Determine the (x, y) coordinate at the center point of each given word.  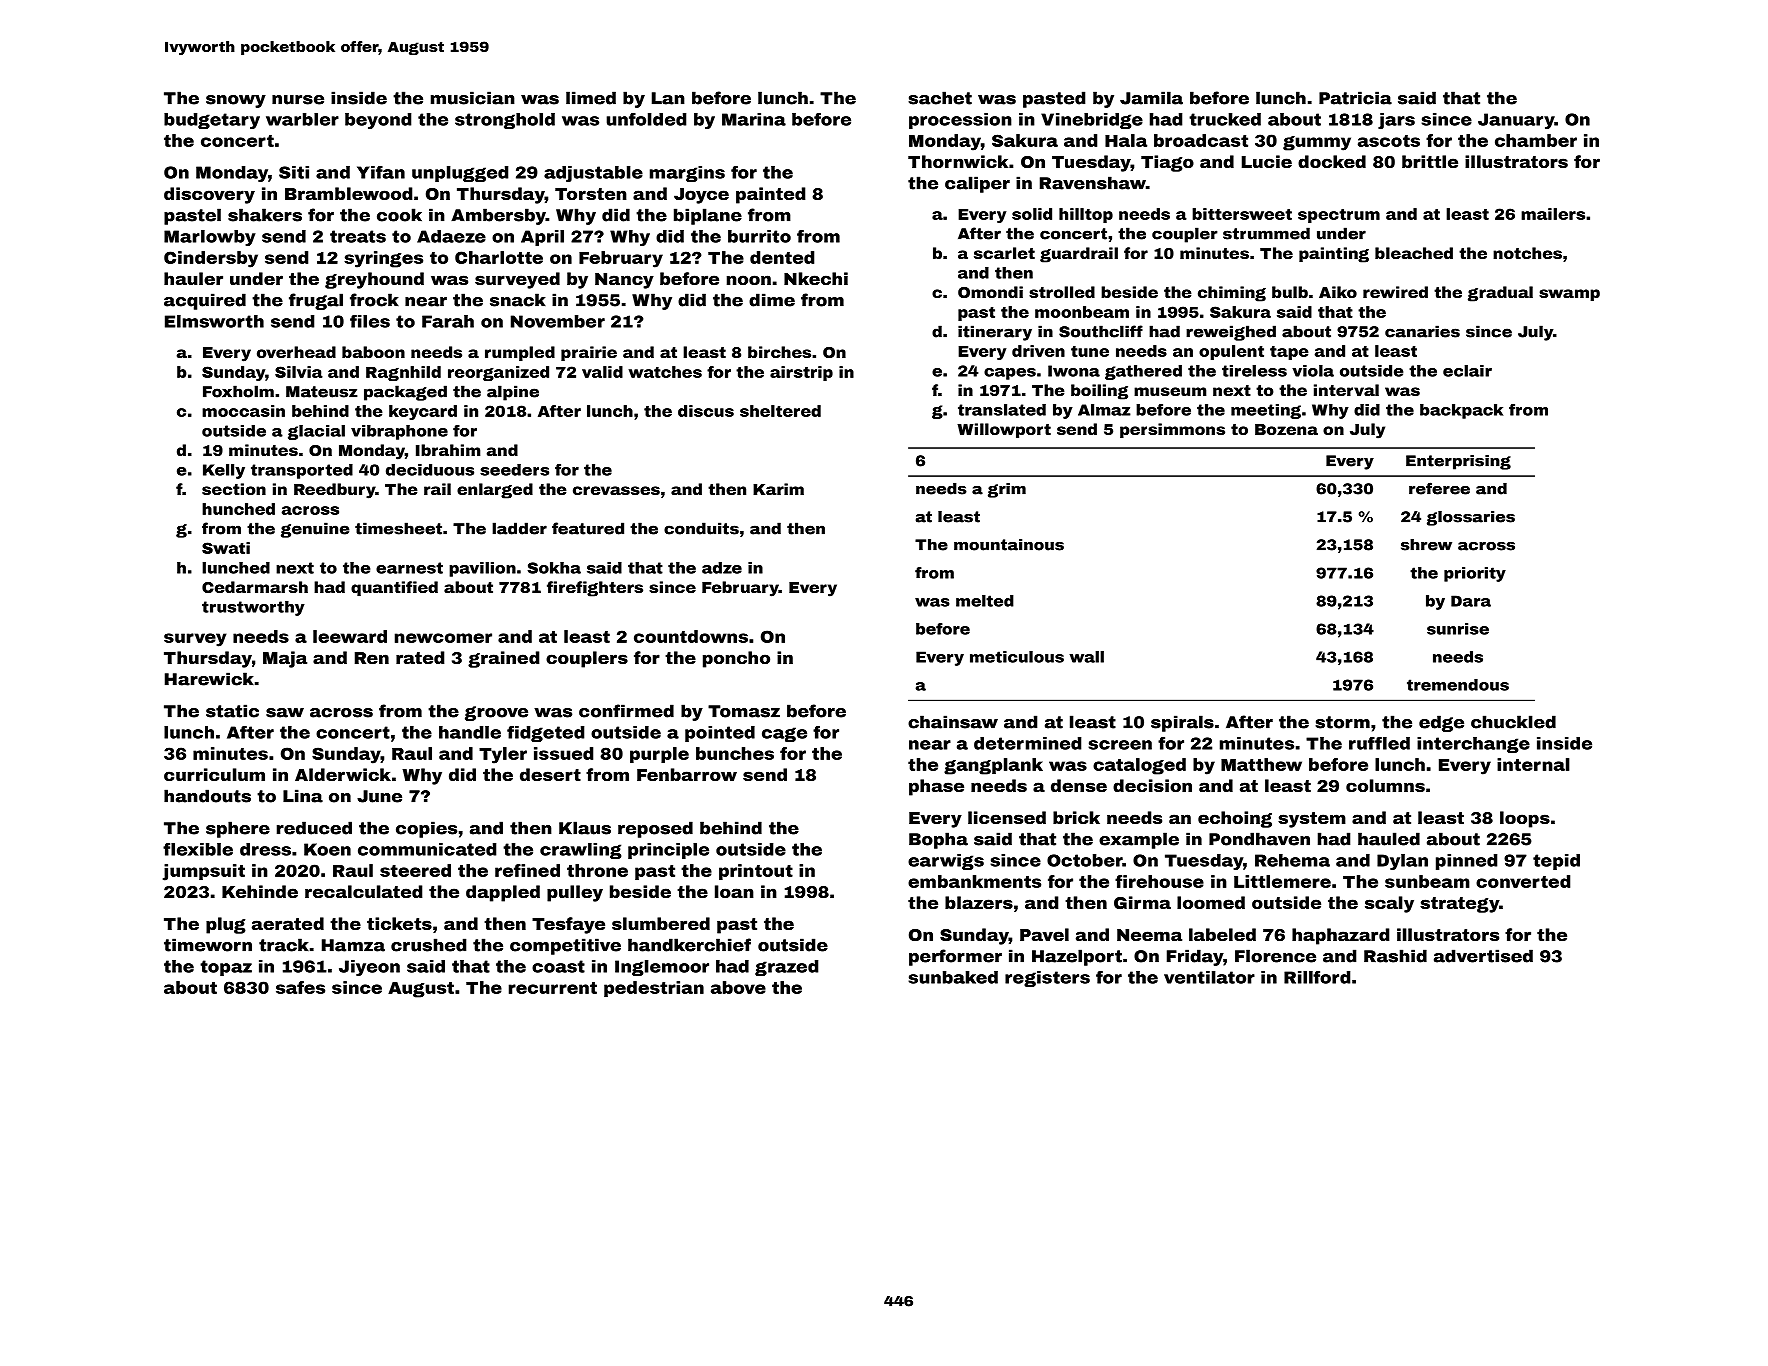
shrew (1426, 545)
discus (706, 411)
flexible (198, 849)
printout (756, 872)
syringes (383, 259)
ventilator (1209, 977)
